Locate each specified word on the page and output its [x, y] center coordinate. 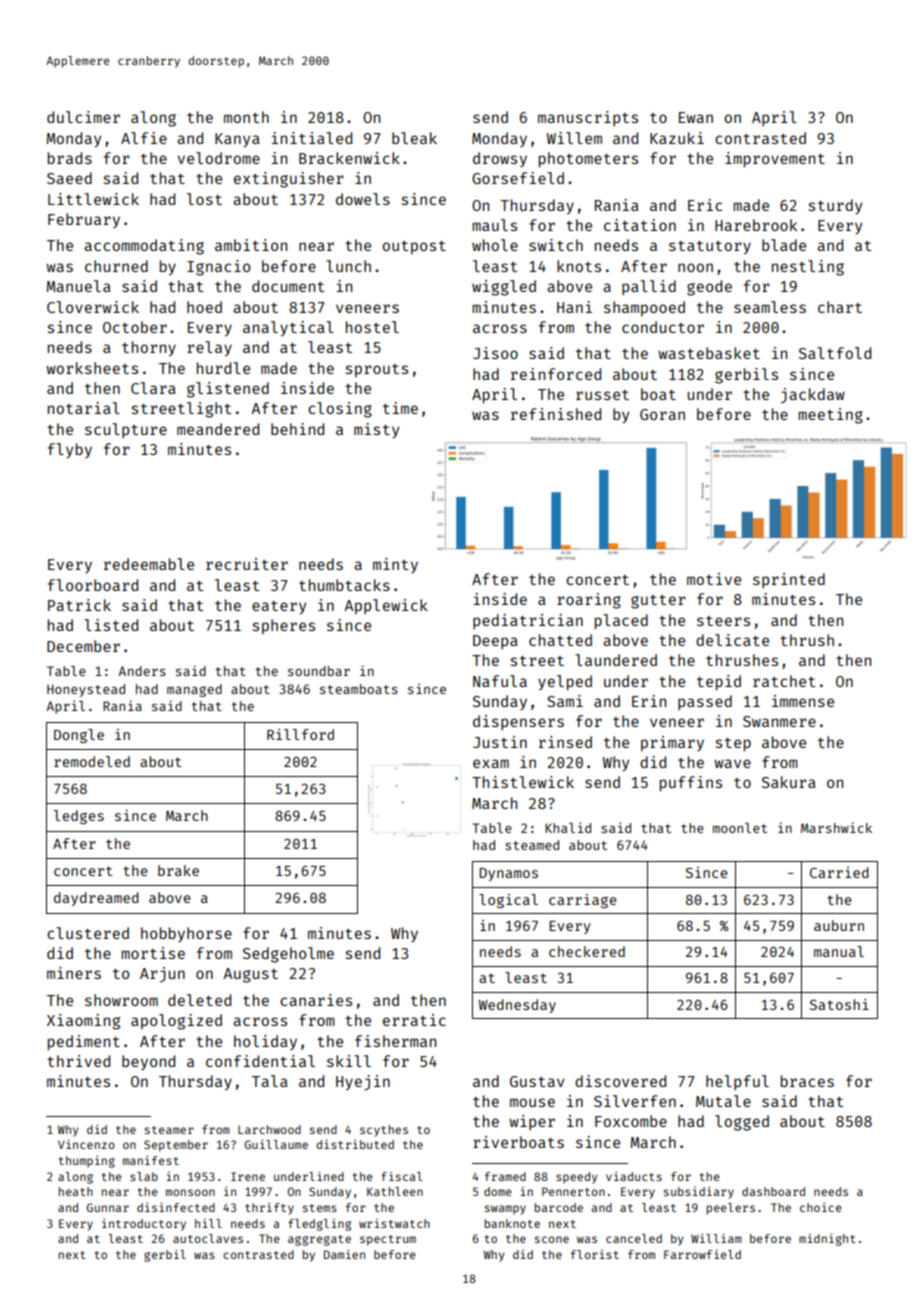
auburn [839, 925]
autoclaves [208, 1238]
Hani [574, 307]
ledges [79, 817]
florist [595, 1254]
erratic [414, 1020]
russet [602, 395]
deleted [199, 1000]
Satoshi [839, 1004]
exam [491, 763]
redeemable [149, 564]
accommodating [144, 247]
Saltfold [835, 353]
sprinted [789, 580]
